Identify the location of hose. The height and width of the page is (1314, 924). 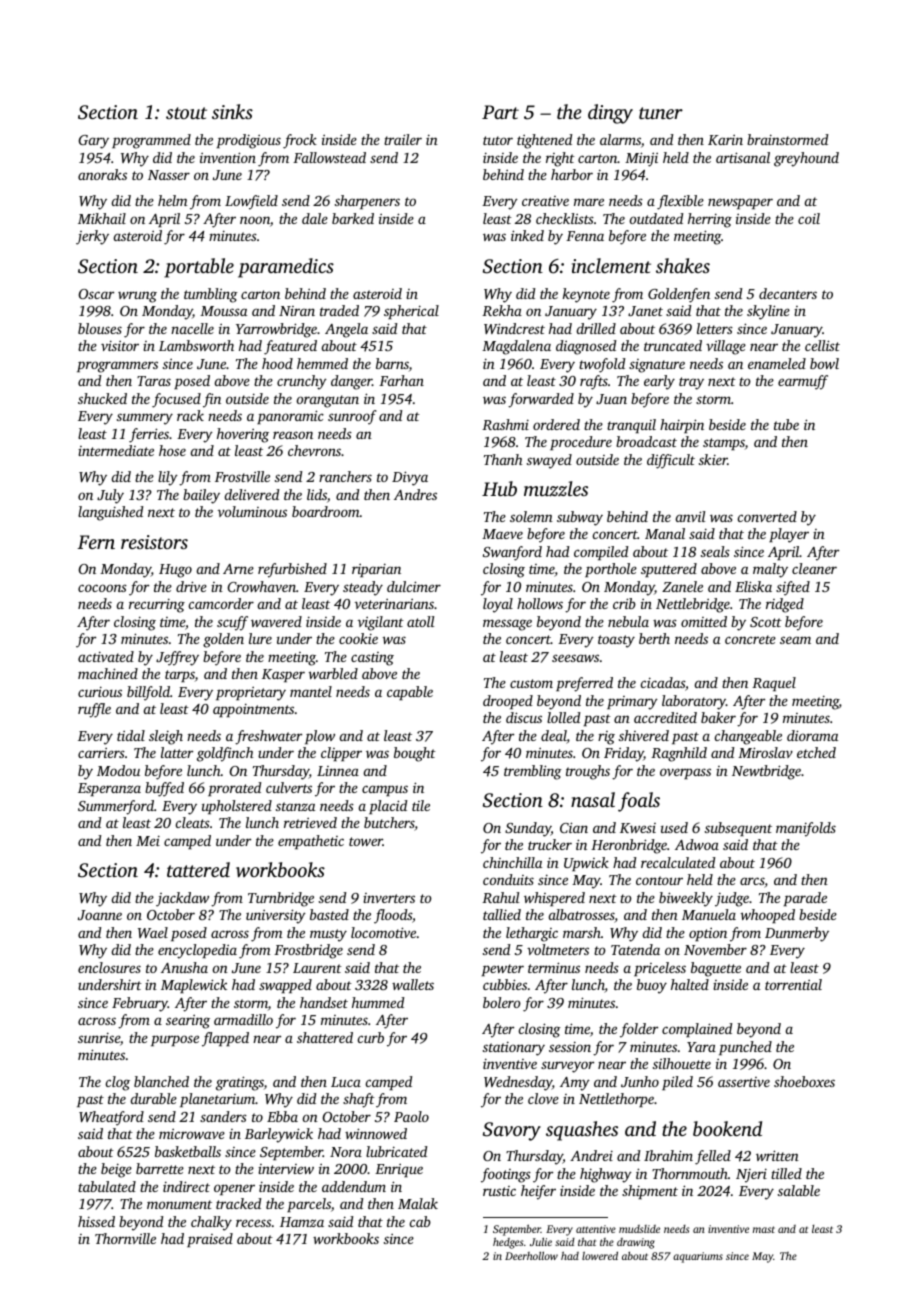
(172, 450).
